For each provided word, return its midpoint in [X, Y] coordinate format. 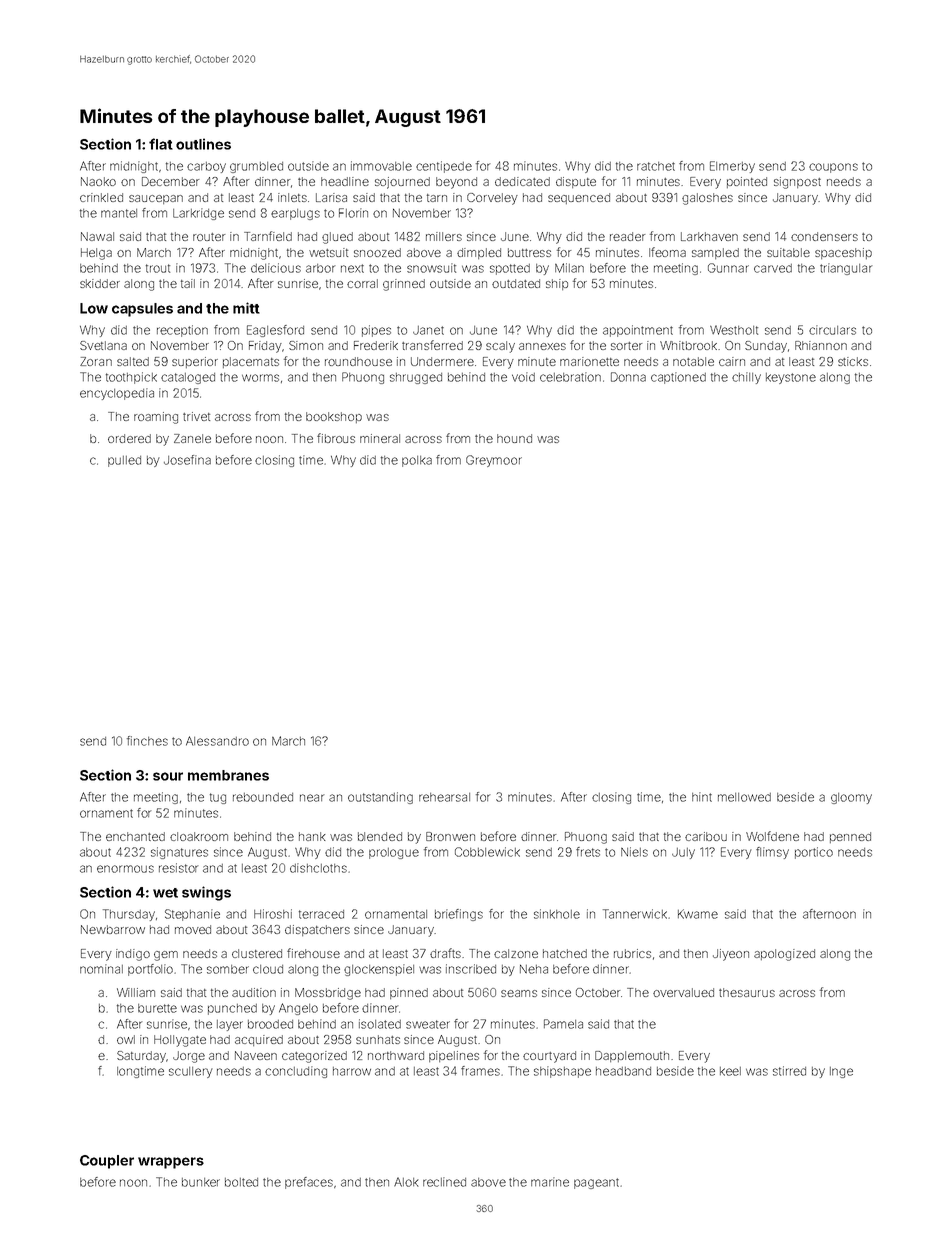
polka [417, 461]
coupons [833, 168]
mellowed [744, 797]
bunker [201, 1182]
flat [161, 144]
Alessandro [217, 741]
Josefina [187, 460]
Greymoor [494, 461]
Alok [406, 1182]
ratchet [656, 166]
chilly [746, 378]
